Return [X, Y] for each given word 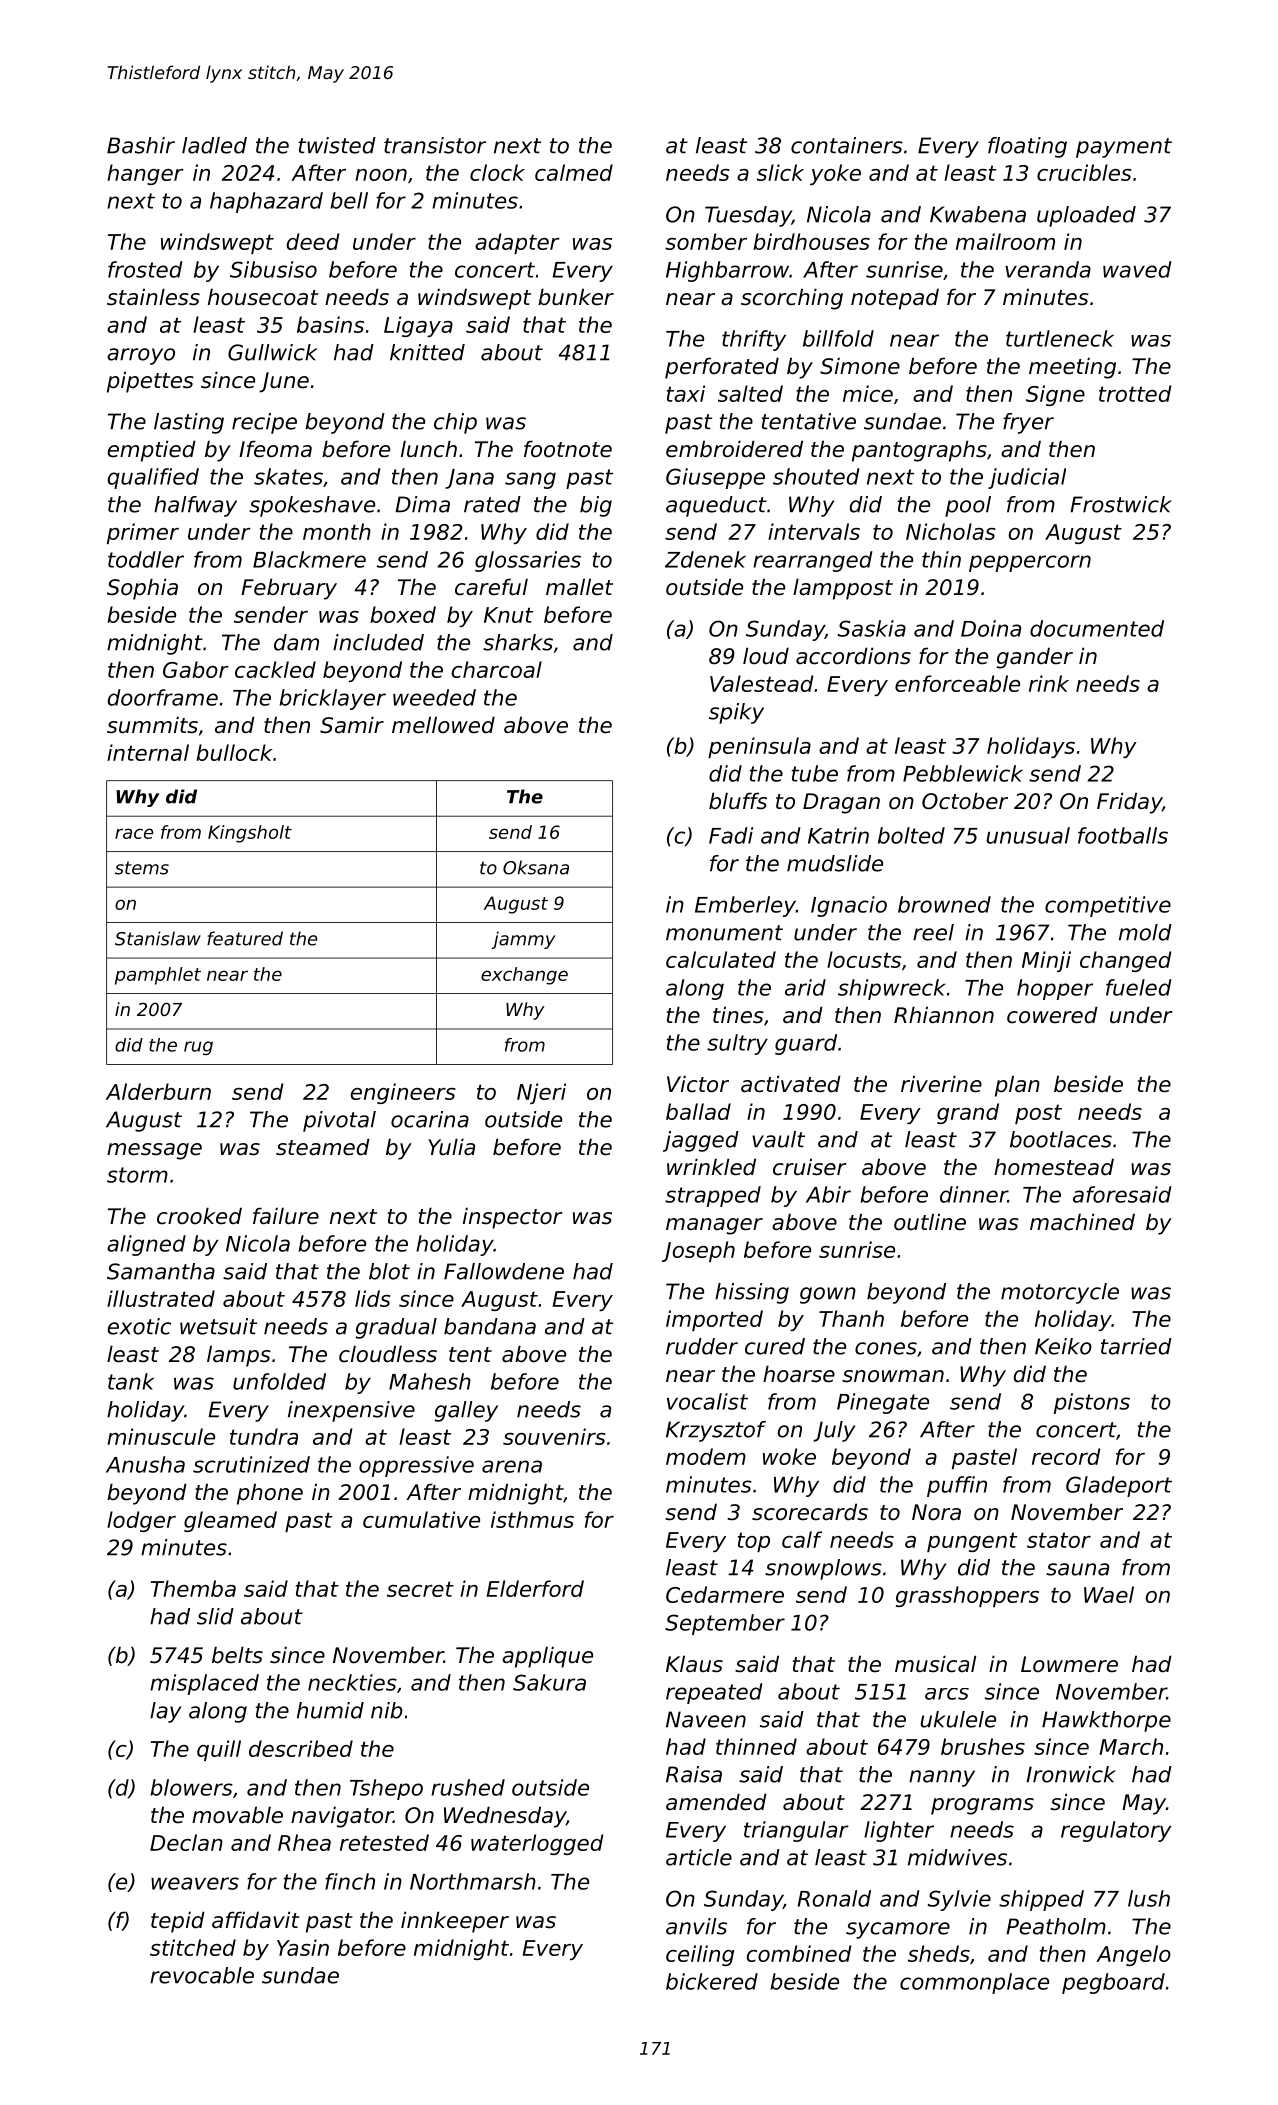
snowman [893, 1376]
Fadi [731, 835]
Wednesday [505, 1817]
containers [847, 145]
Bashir [141, 145]
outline [930, 1222]
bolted [911, 835]
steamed [323, 1147]
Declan [186, 1842]
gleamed [230, 1521]
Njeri [541, 1093]
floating [1027, 147]
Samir [352, 725]
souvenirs [554, 1436]
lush [1149, 1898]
